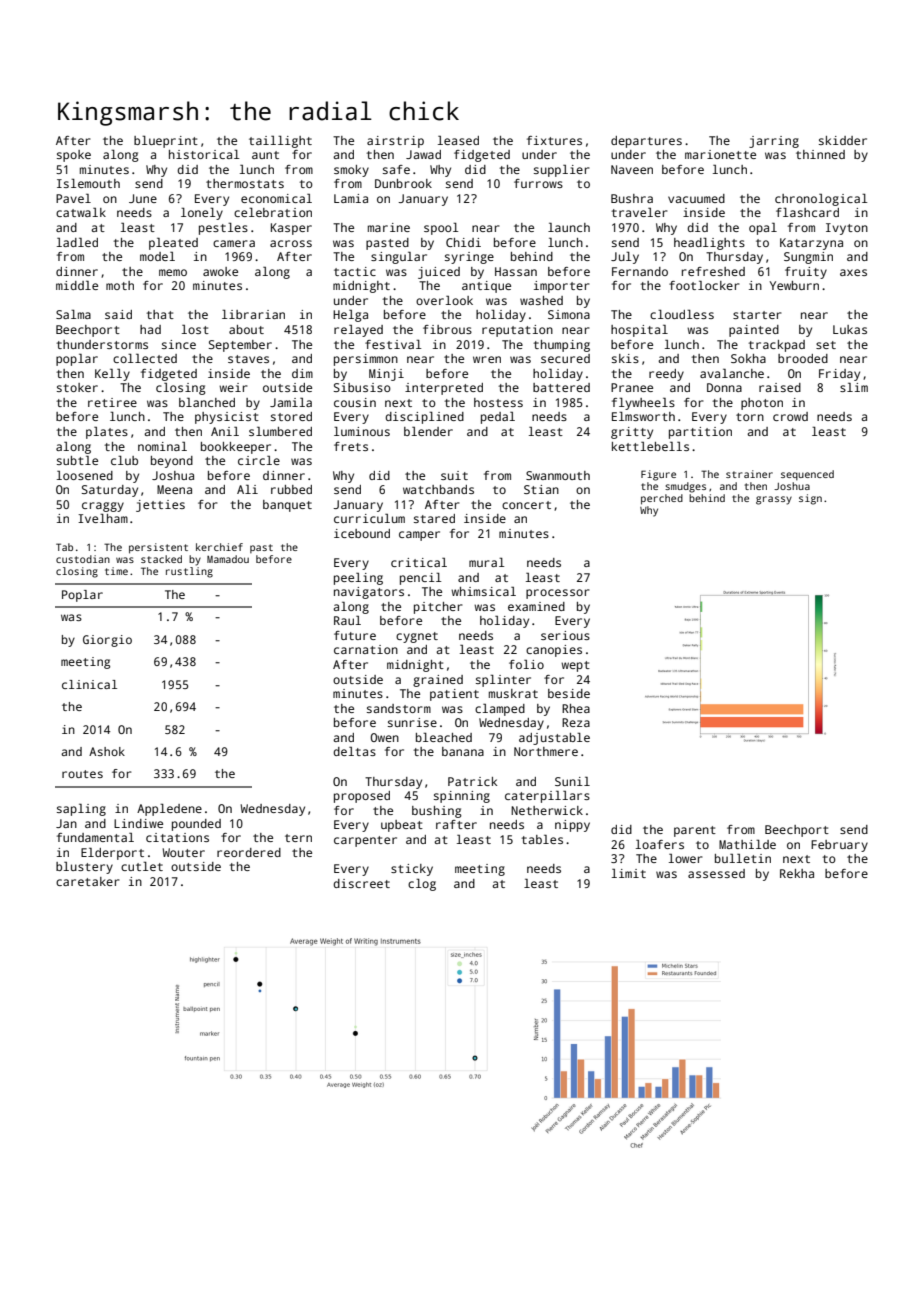 This page has height=1308, width=924. I want to click on parent, so click(695, 831).
